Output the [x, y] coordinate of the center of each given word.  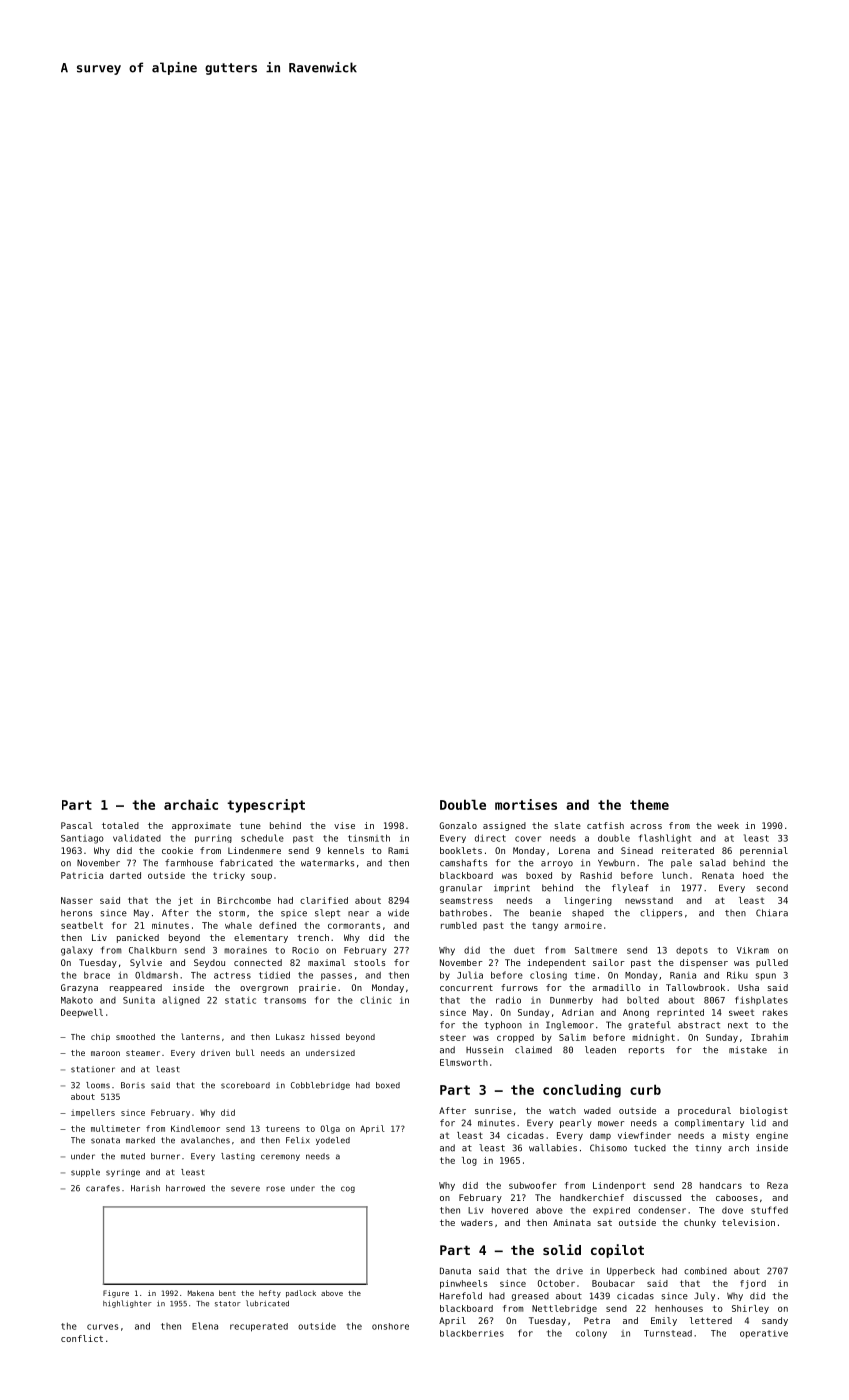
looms [98, 1085]
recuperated [259, 1327]
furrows [519, 987]
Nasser [77, 900]
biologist [764, 1111]
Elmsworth [464, 1062]
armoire [583, 925]
